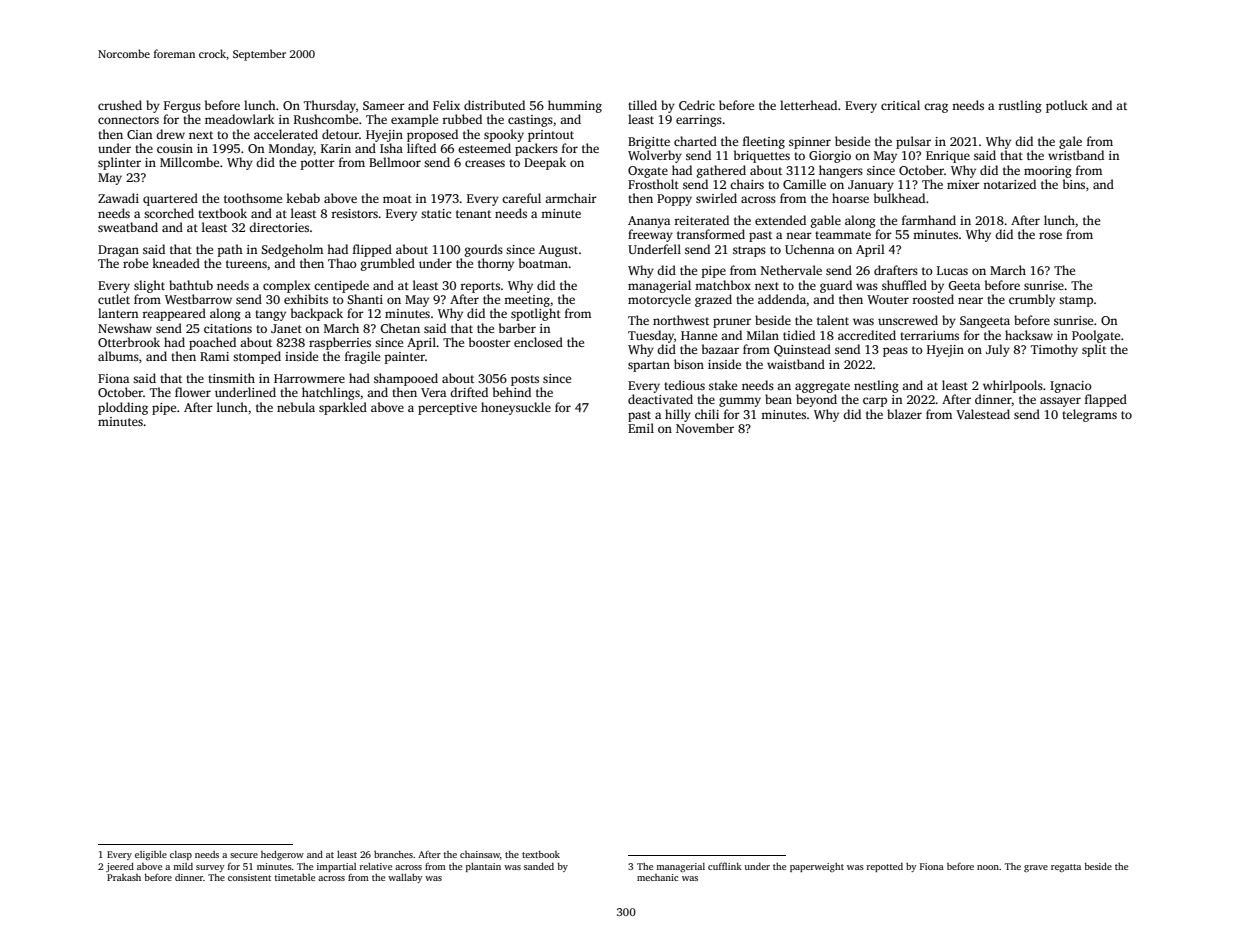  I want to click on Thursday, so click(330, 106).
